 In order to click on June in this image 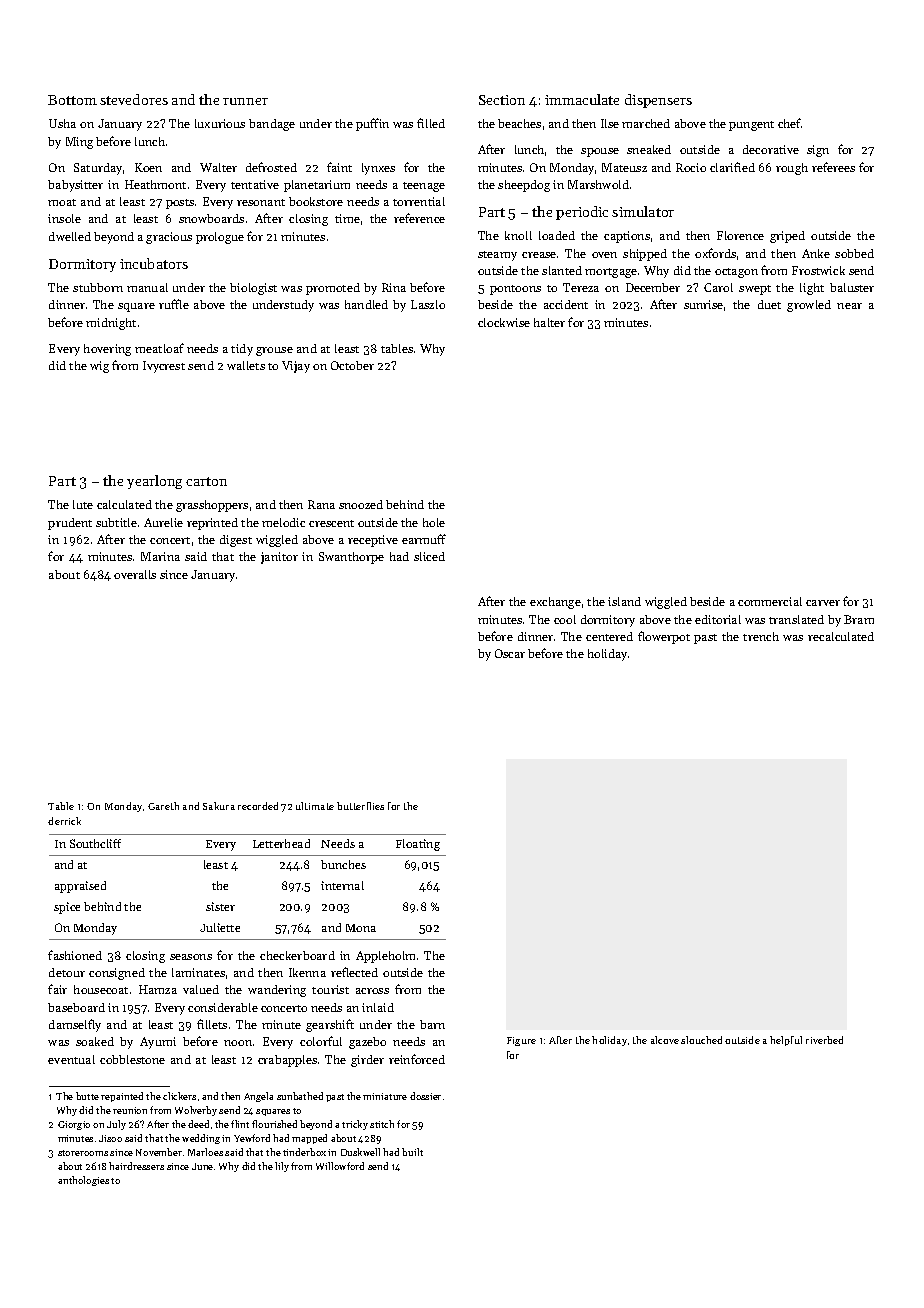, I will do `click(202, 1166)`.
